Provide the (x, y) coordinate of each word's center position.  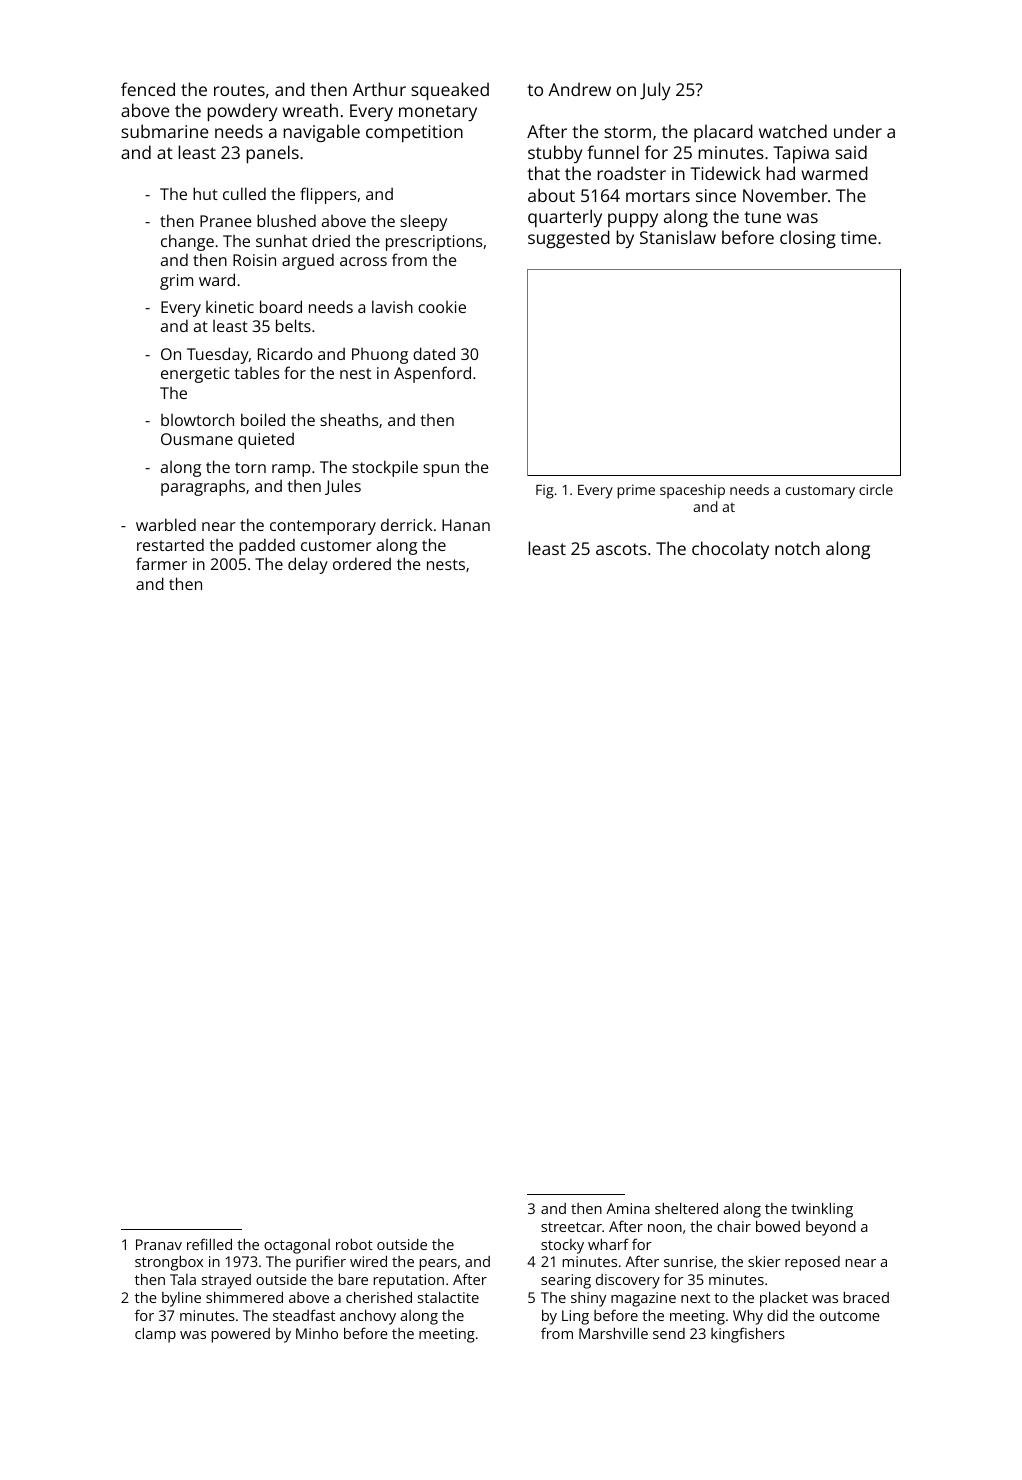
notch (797, 548)
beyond (831, 1228)
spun (441, 470)
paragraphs (203, 487)
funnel (613, 152)
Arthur (379, 89)
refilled (209, 1244)
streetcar (571, 1227)
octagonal (297, 1246)
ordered (362, 564)
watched (793, 131)
